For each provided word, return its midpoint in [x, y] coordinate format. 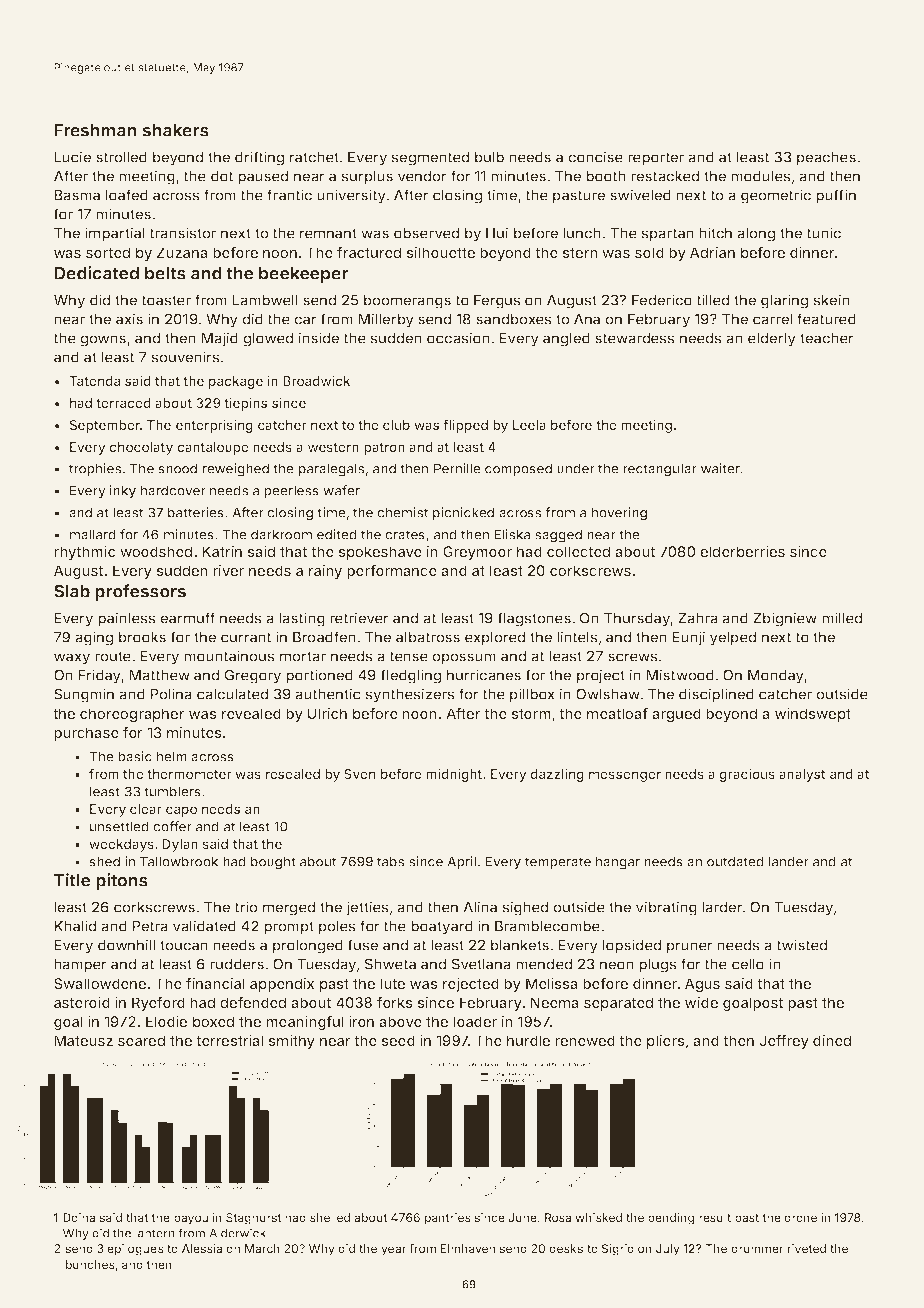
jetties [367, 908]
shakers [175, 130]
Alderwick [237, 1233]
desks [566, 1248]
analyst [802, 775]
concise [595, 157]
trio [245, 907]
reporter [656, 159]
